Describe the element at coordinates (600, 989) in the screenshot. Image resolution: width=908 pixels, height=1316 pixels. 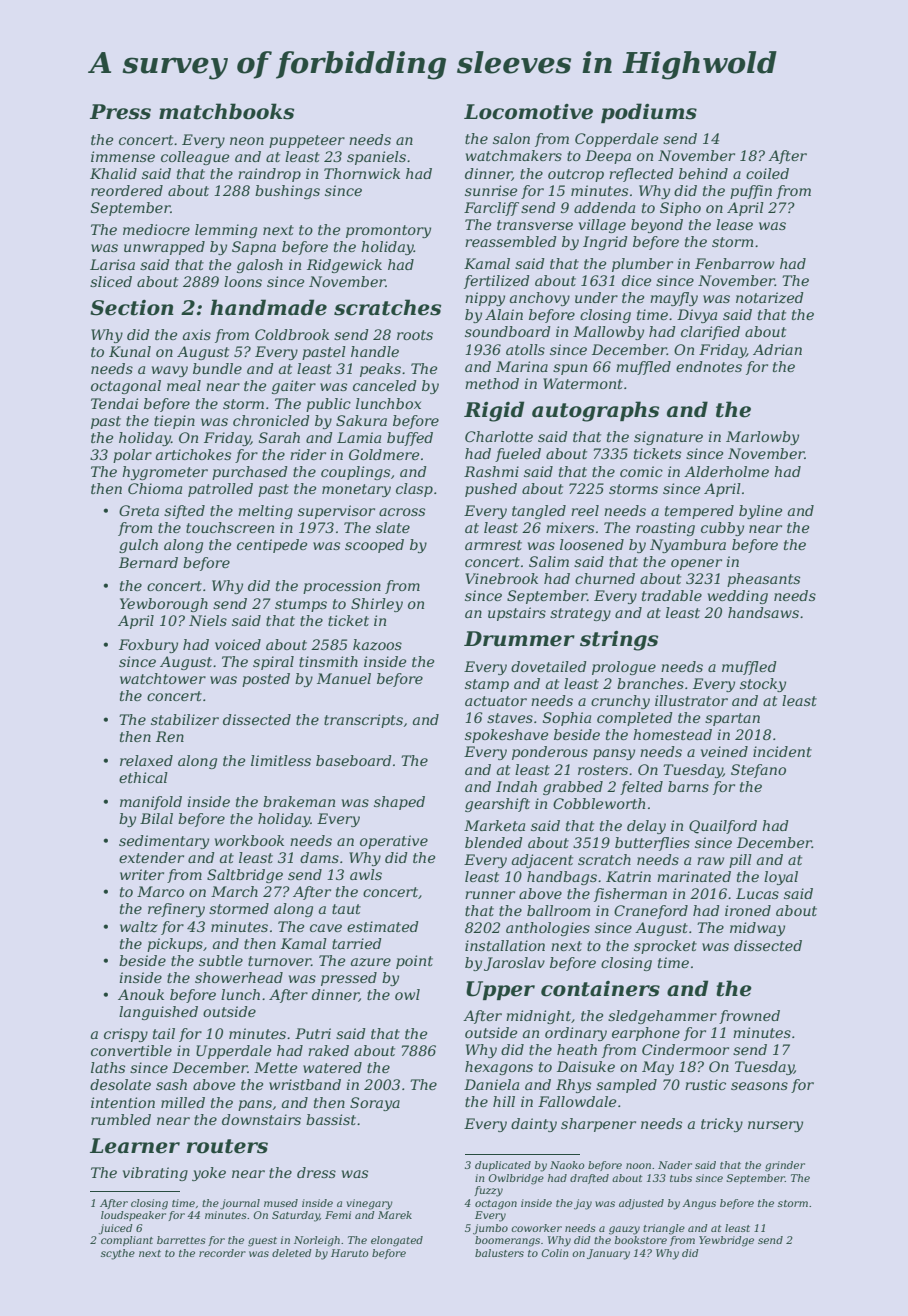
I see `containers` at that location.
